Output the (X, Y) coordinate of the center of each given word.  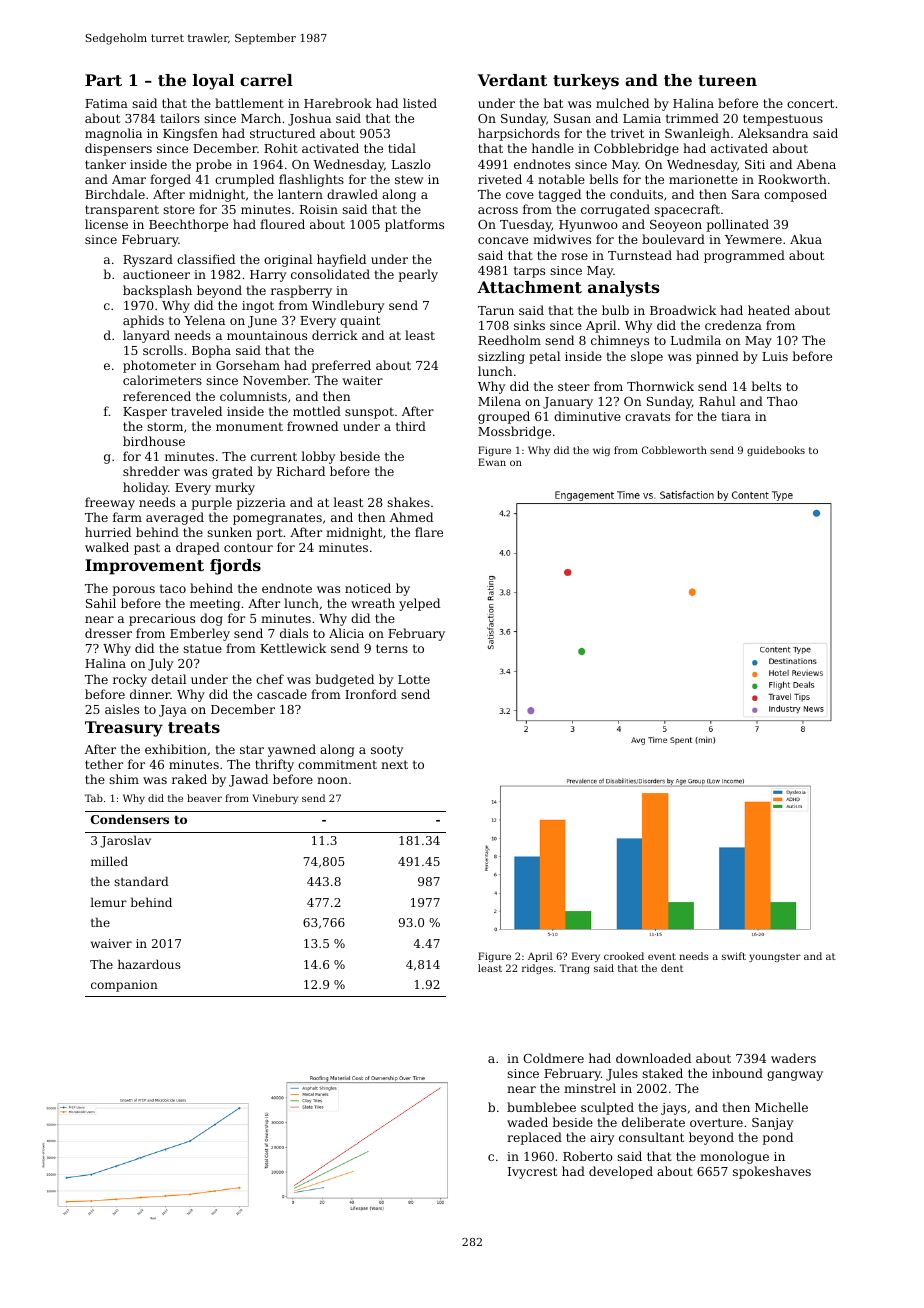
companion (124, 986)
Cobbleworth (674, 450)
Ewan (492, 462)
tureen (727, 80)
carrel (266, 80)
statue (202, 648)
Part (103, 80)
